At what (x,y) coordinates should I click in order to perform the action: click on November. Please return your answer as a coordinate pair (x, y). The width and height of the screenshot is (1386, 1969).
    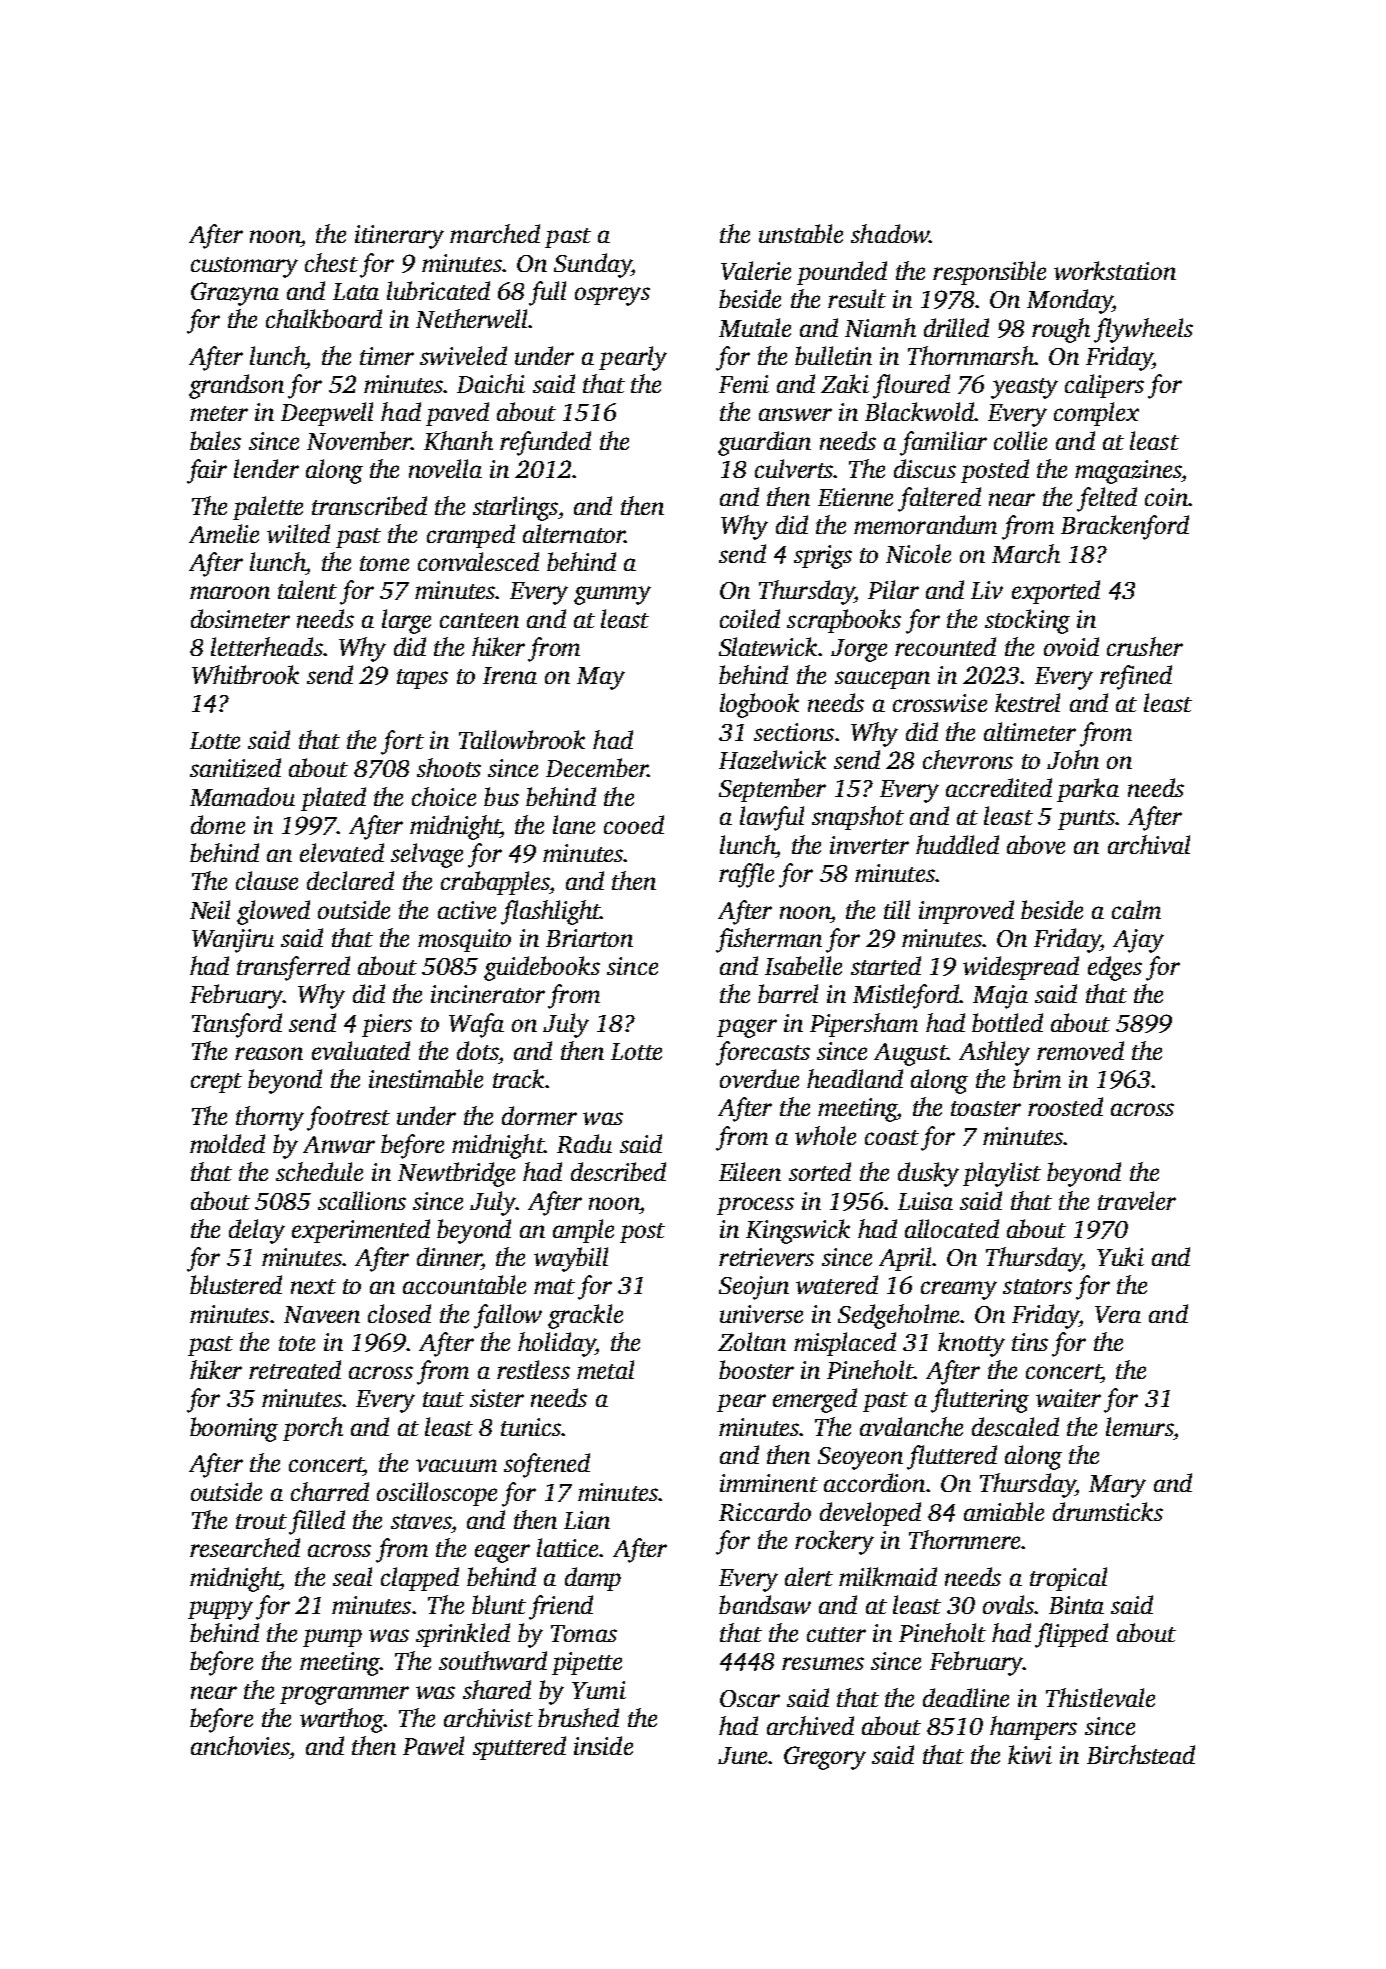
    Looking at the image, I should click on (359, 440).
